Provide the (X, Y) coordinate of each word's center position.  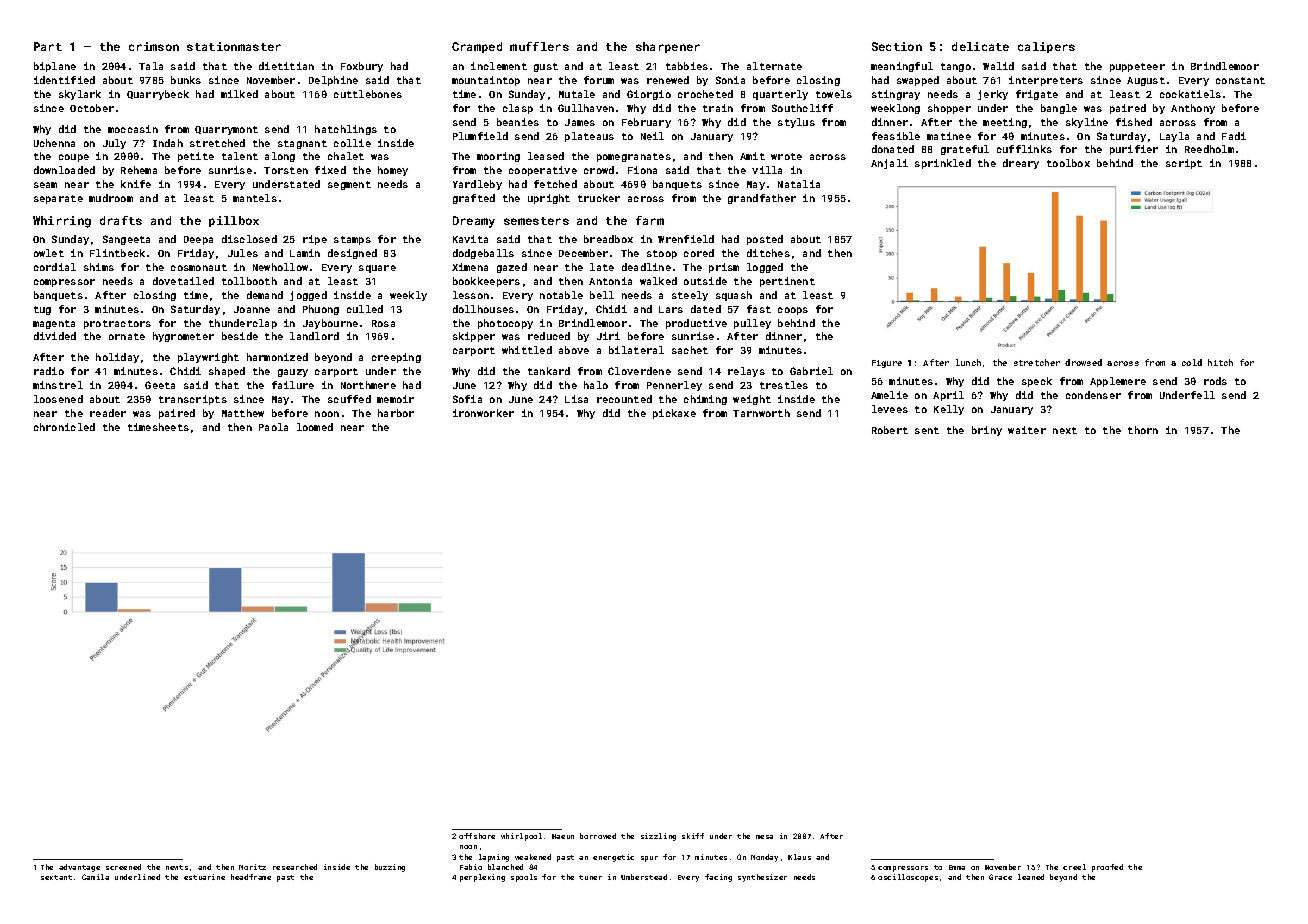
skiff (693, 836)
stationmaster (234, 46)
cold (1192, 362)
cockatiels (1190, 94)
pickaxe (674, 414)
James (580, 122)
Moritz (252, 867)
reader (108, 413)
